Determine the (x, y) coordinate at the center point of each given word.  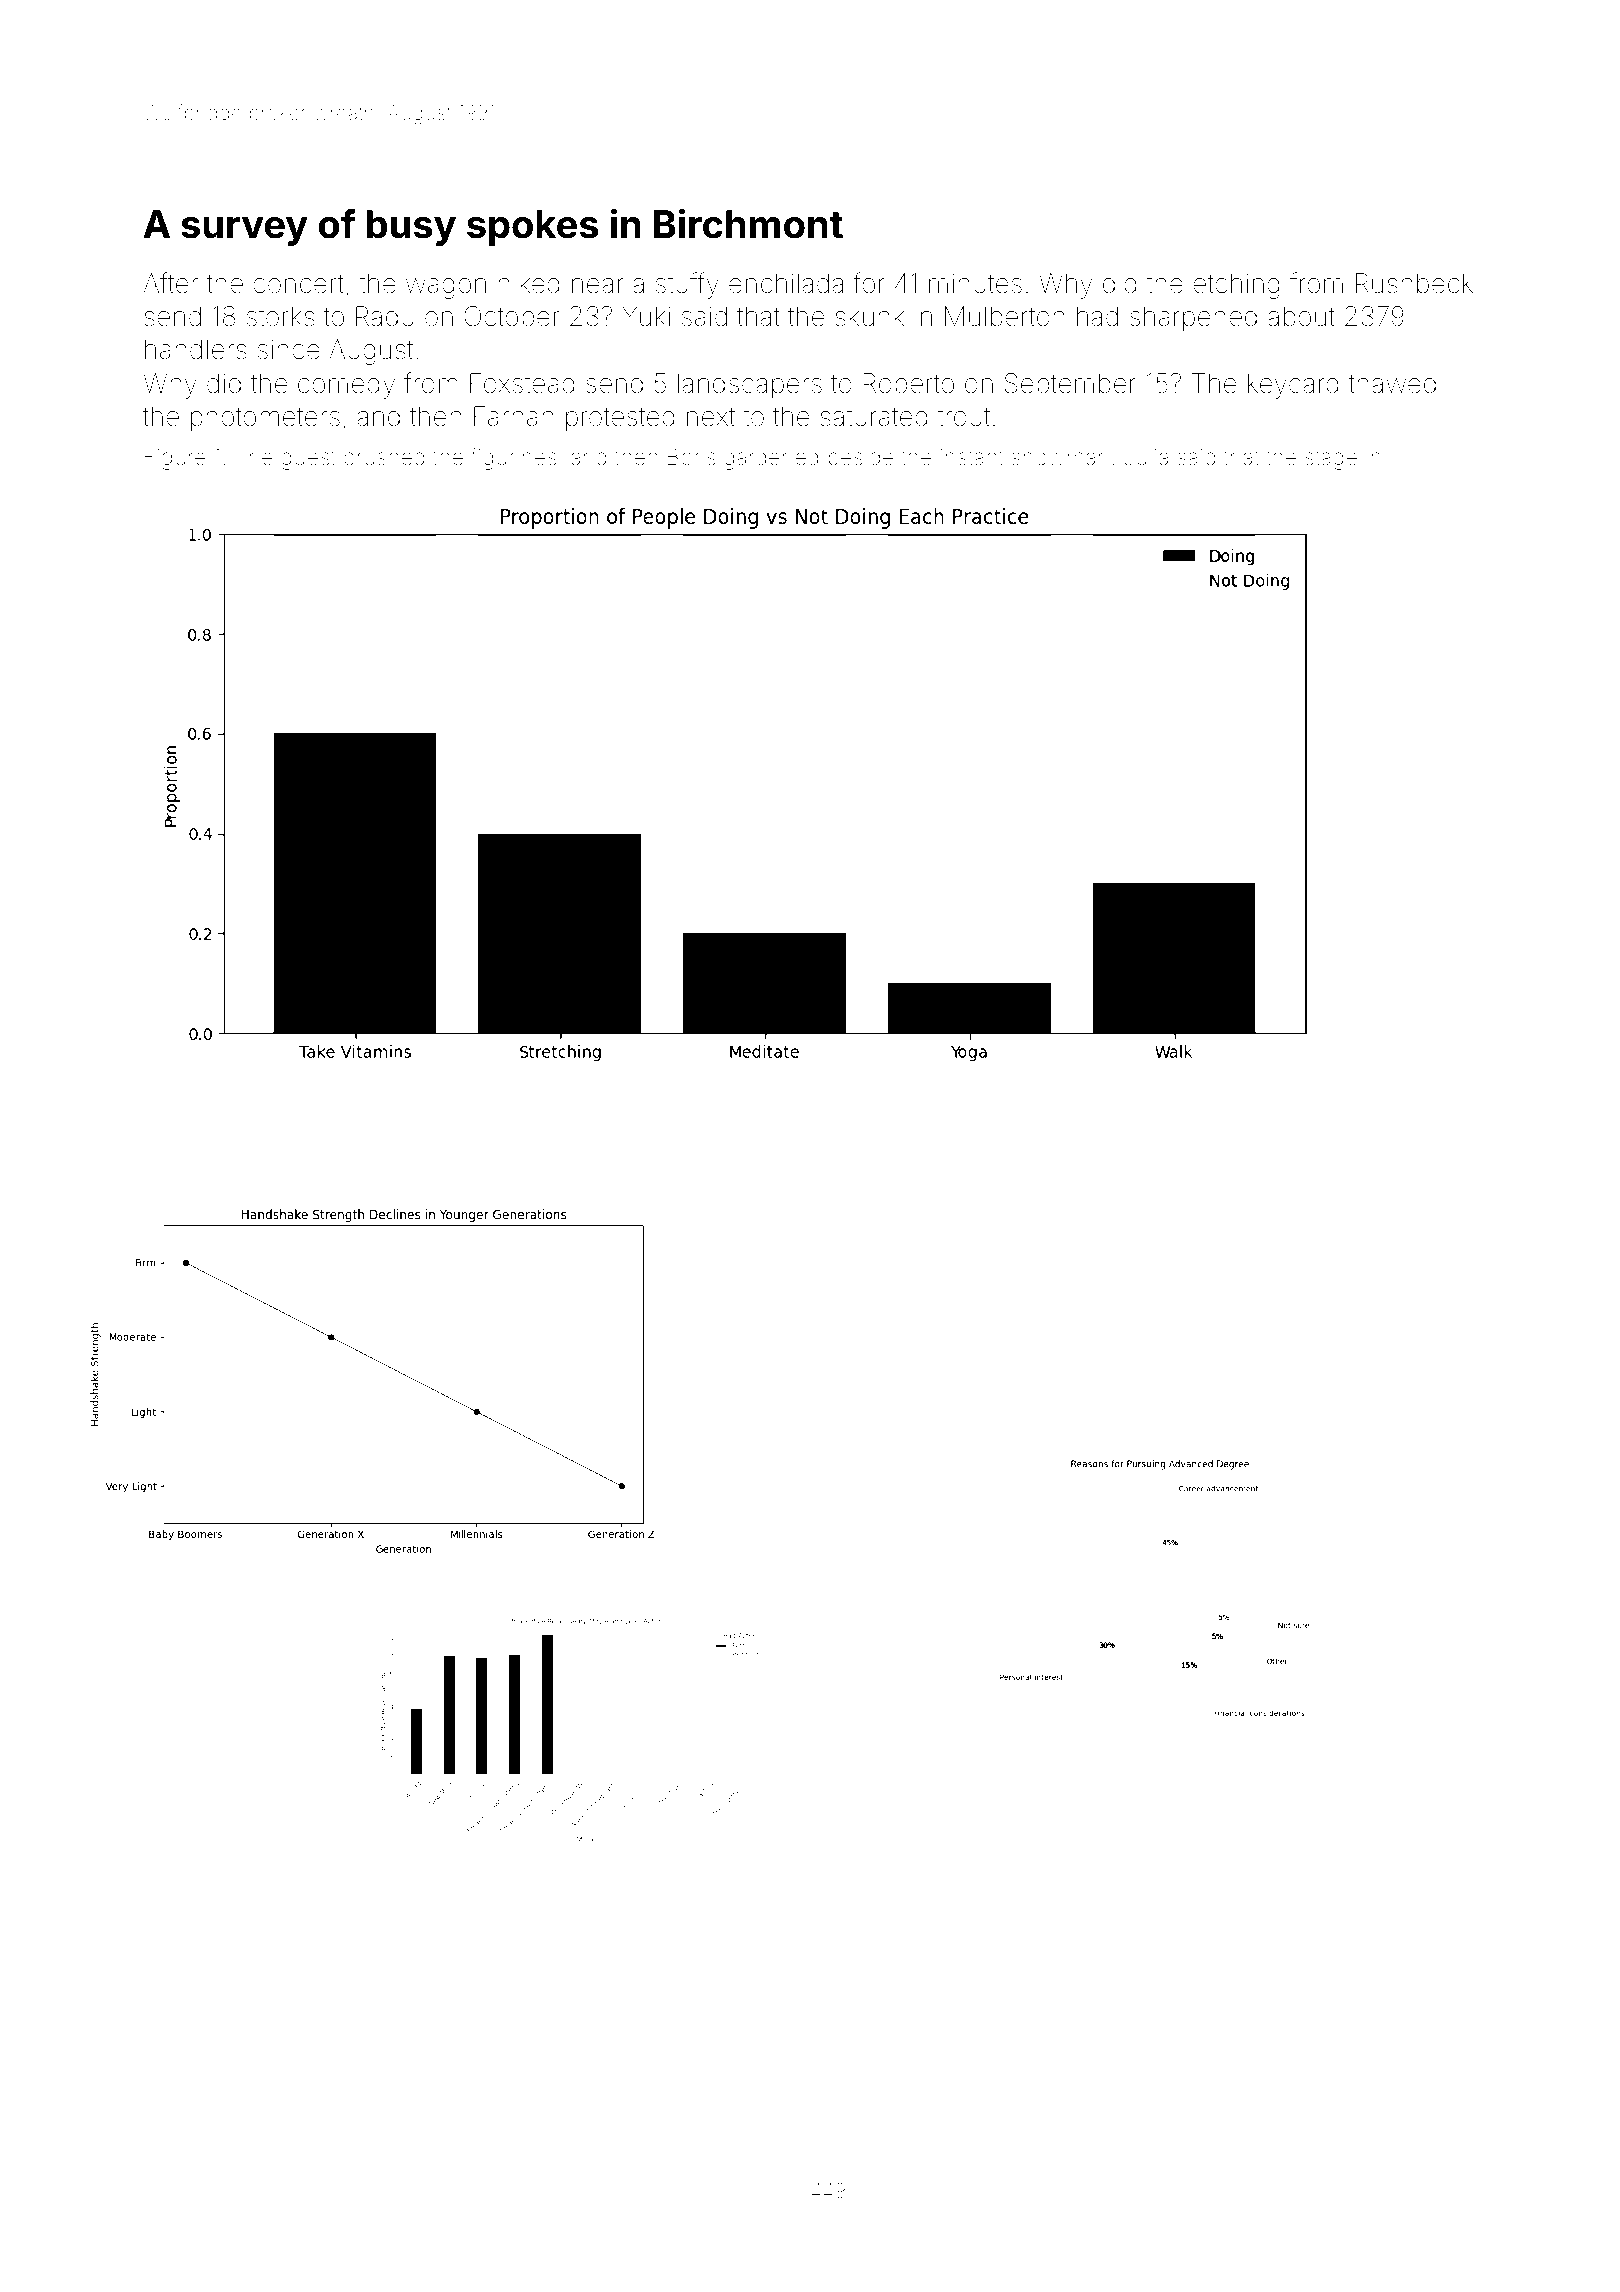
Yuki (646, 316)
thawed (1392, 383)
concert (298, 284)
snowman (1060, 459)
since (289, 349)
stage (1331, 460)
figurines (514, 459)
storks (281, 316)
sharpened (1193, 319)
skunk (869, 316)
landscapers (750, 386)
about (1301, 316)
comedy (346, 386)
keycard (1293, 386)
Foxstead (522, 383)
